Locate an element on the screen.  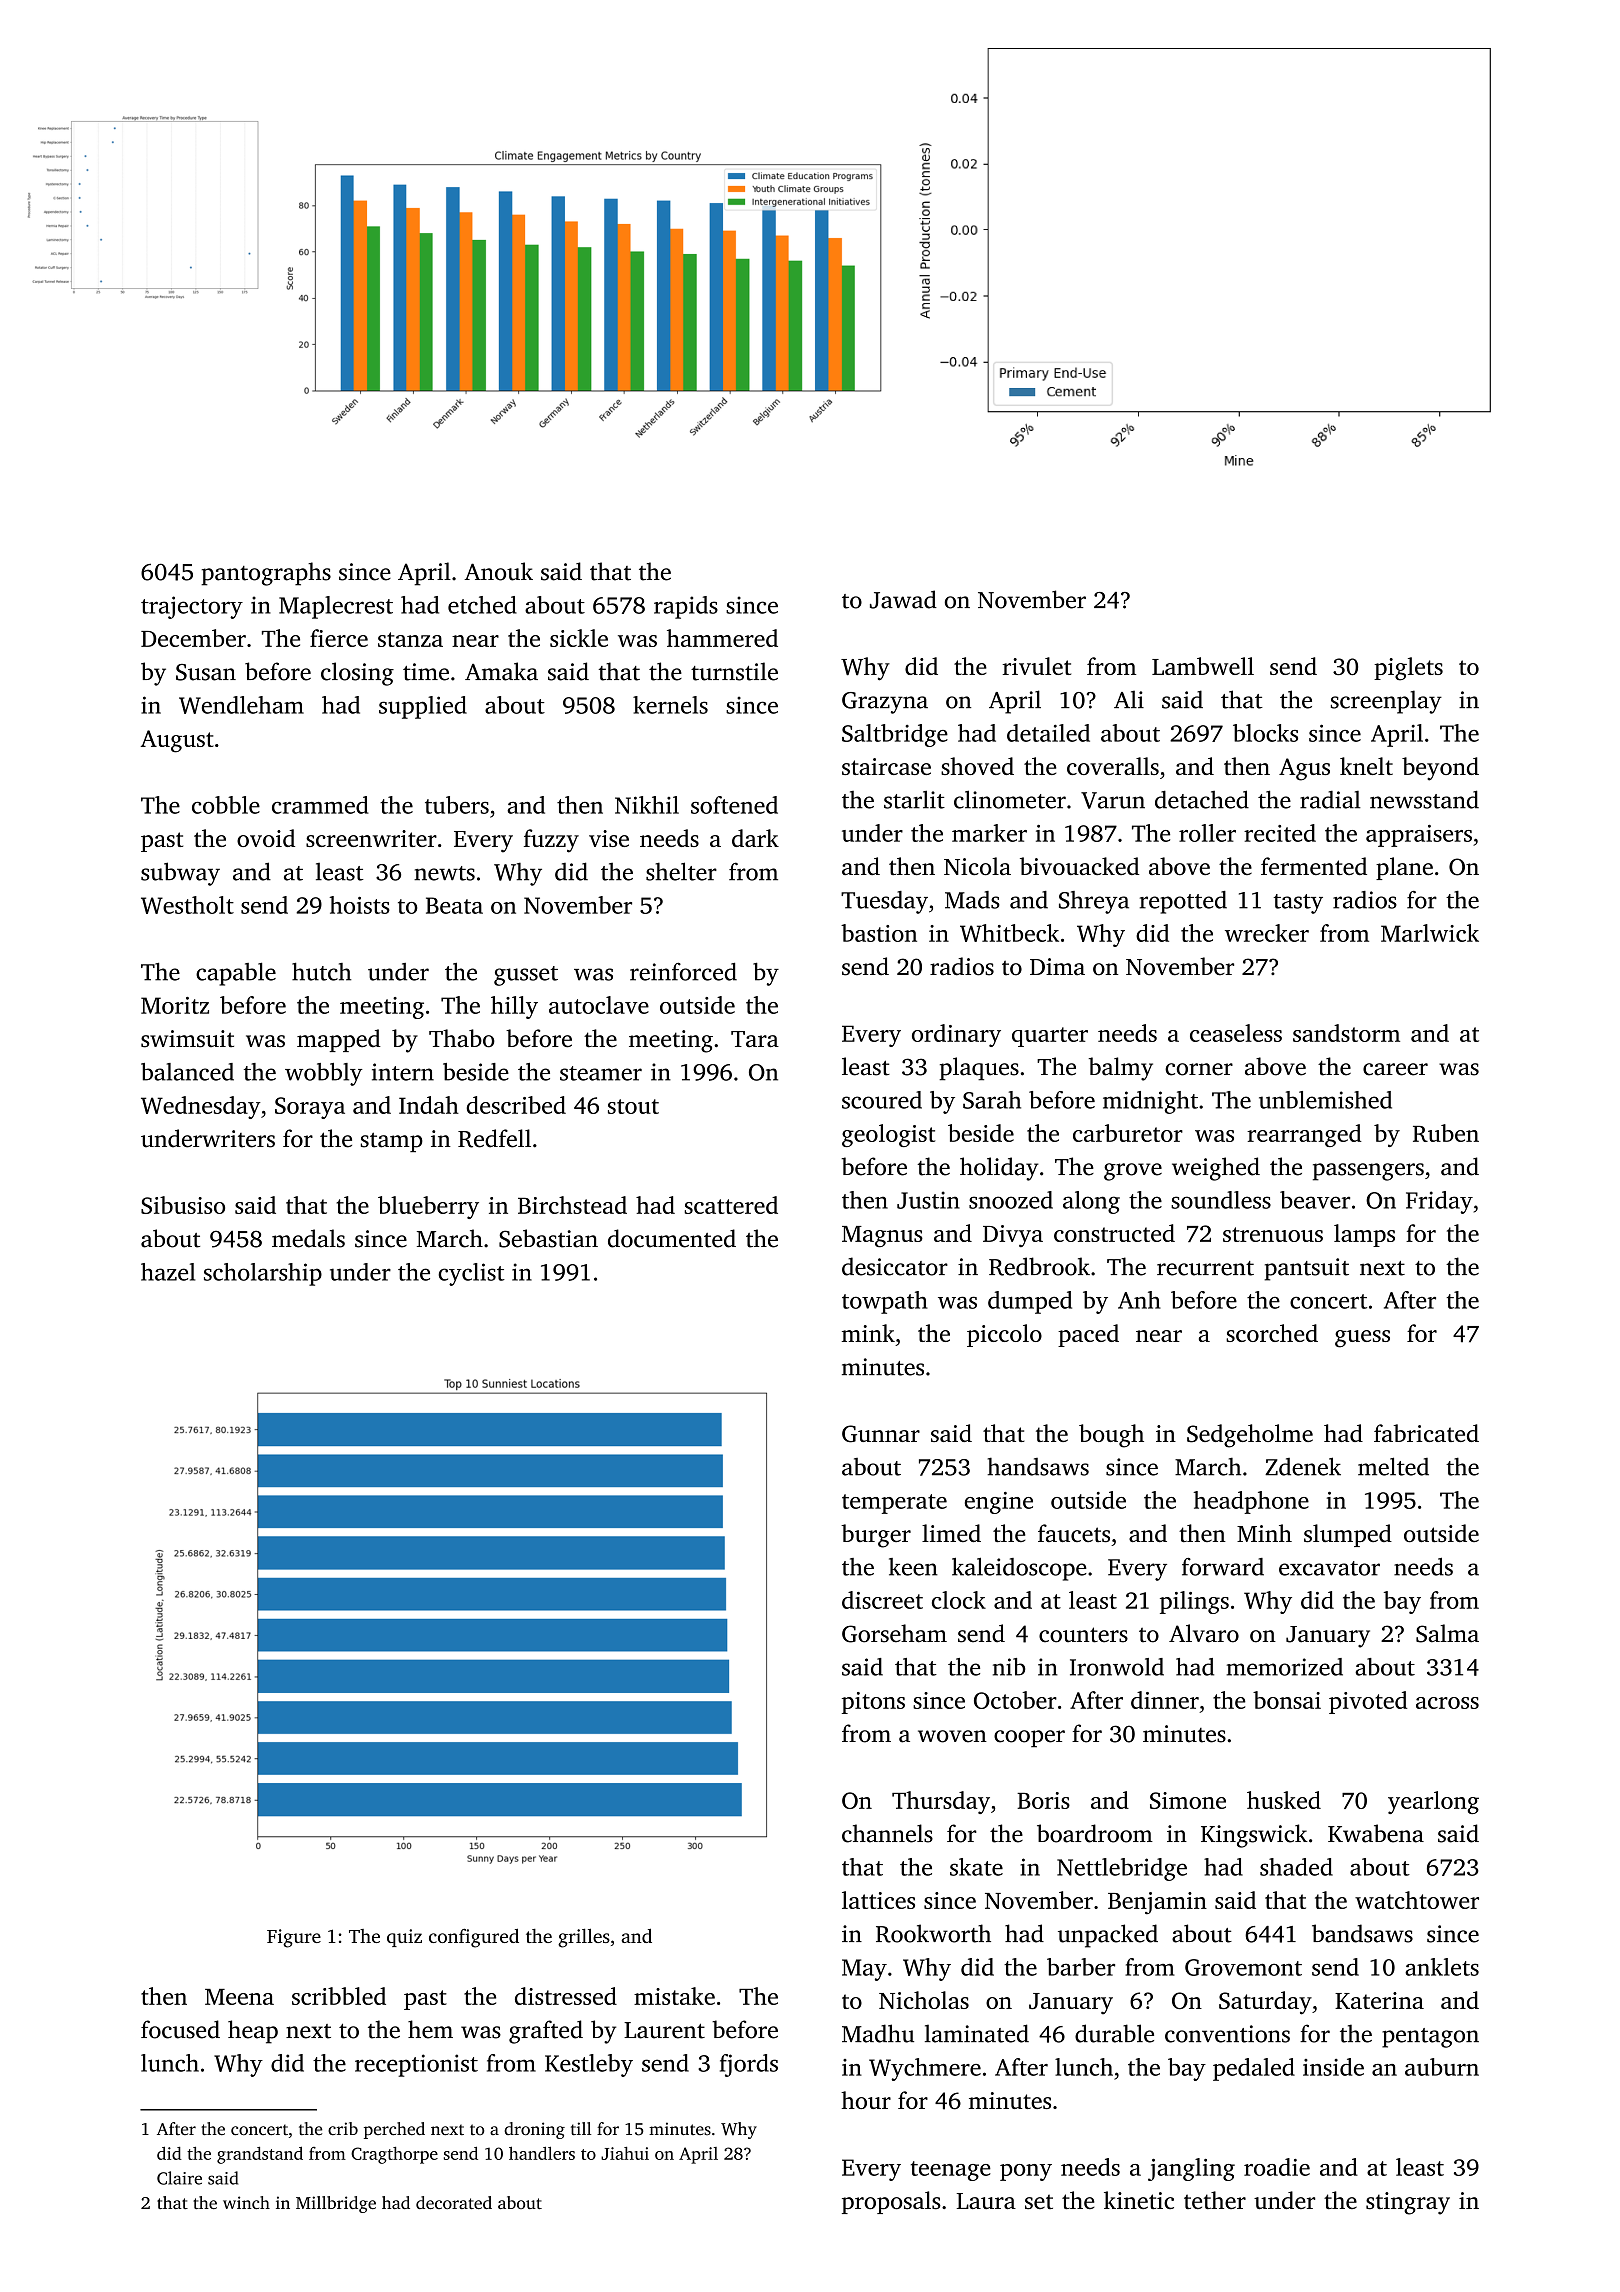
Jiahui is located at coordinates (625, 2153).
